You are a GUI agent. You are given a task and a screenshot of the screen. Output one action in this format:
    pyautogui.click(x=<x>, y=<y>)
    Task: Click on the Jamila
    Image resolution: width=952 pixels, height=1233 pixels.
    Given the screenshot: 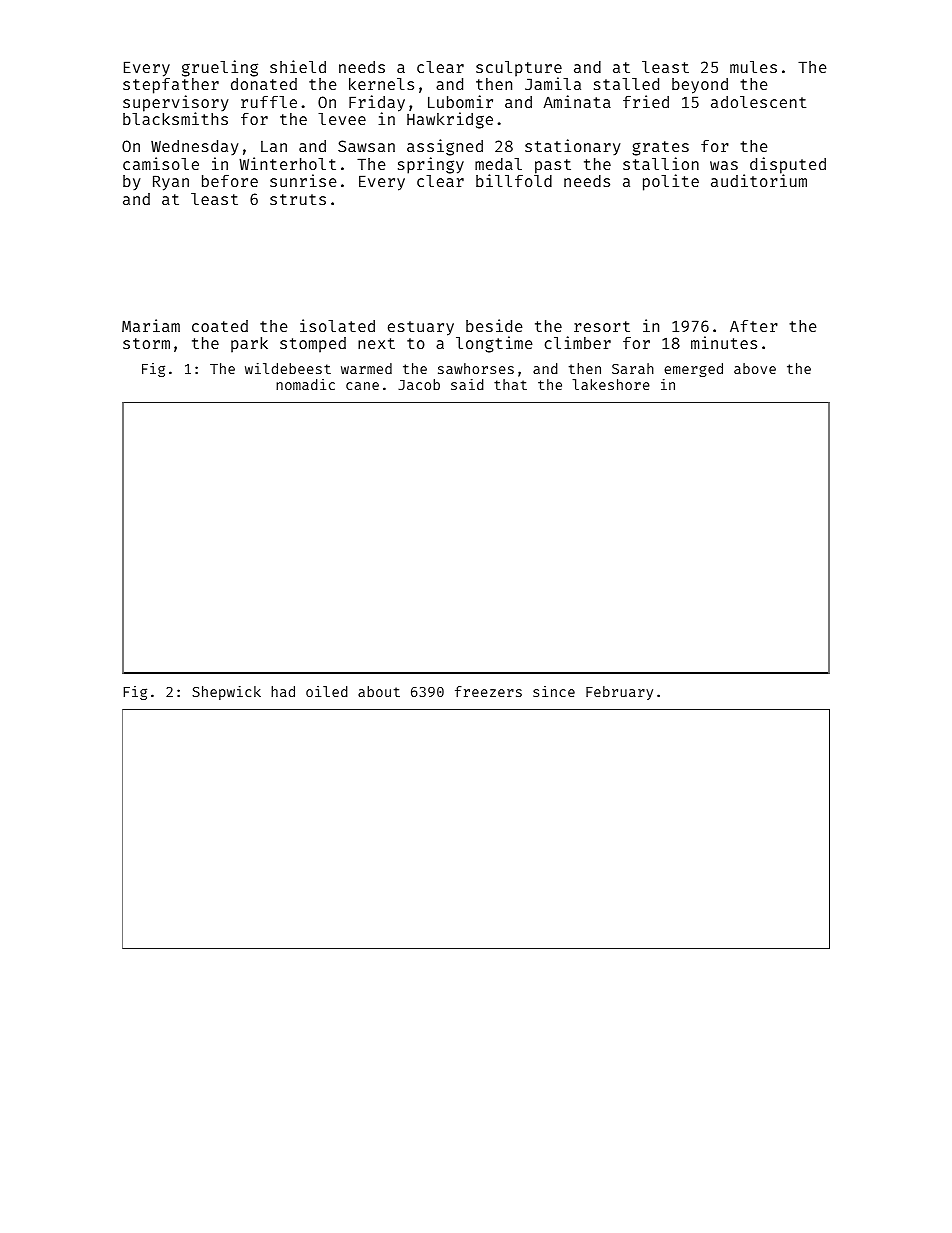 What is the action you would take?
    pyautogui.click(x=553, y=83)
